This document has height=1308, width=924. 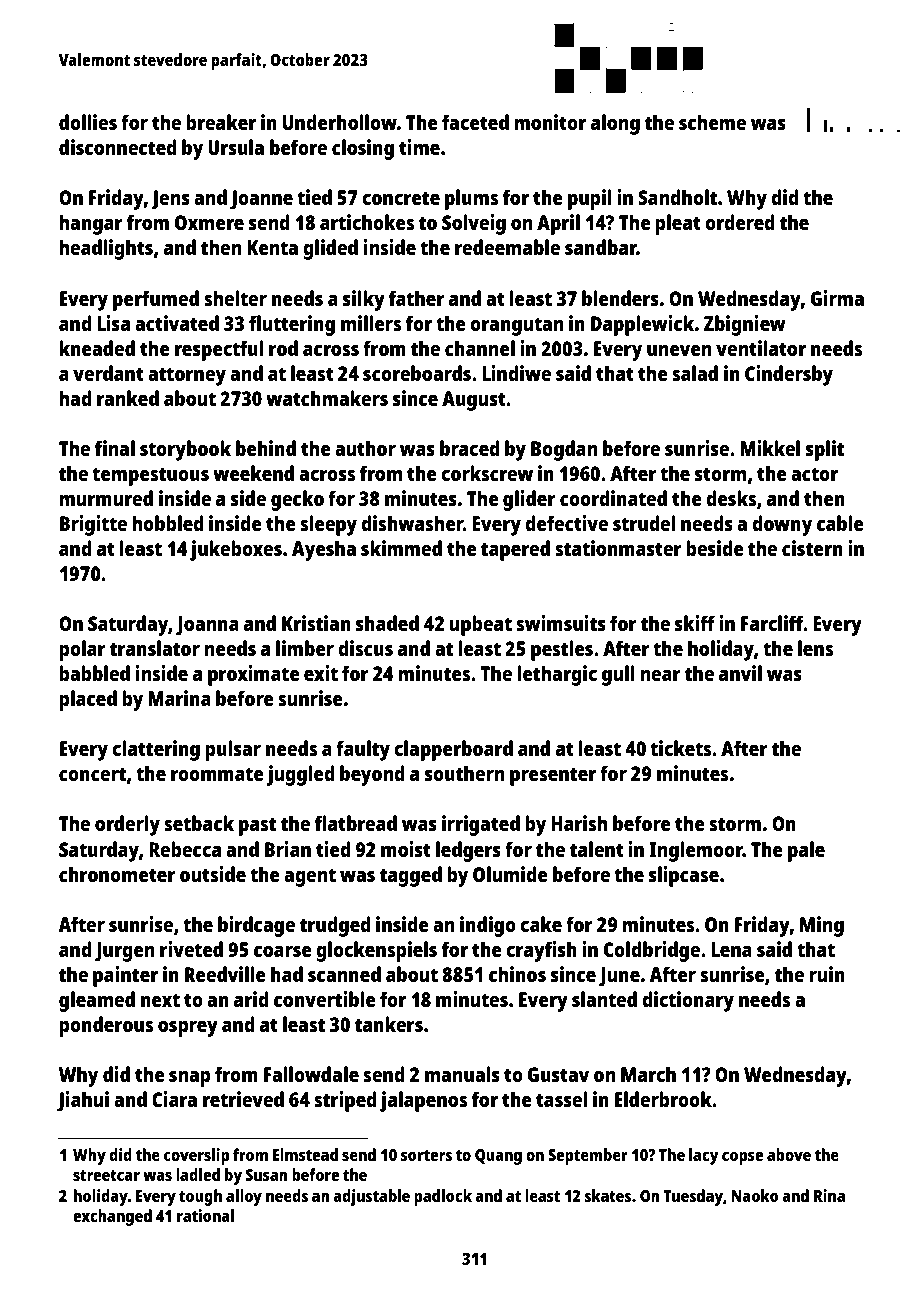 What do you see at coordinates (470, 448) in the document?
I see `braced` at bounding box center [470, 448].
